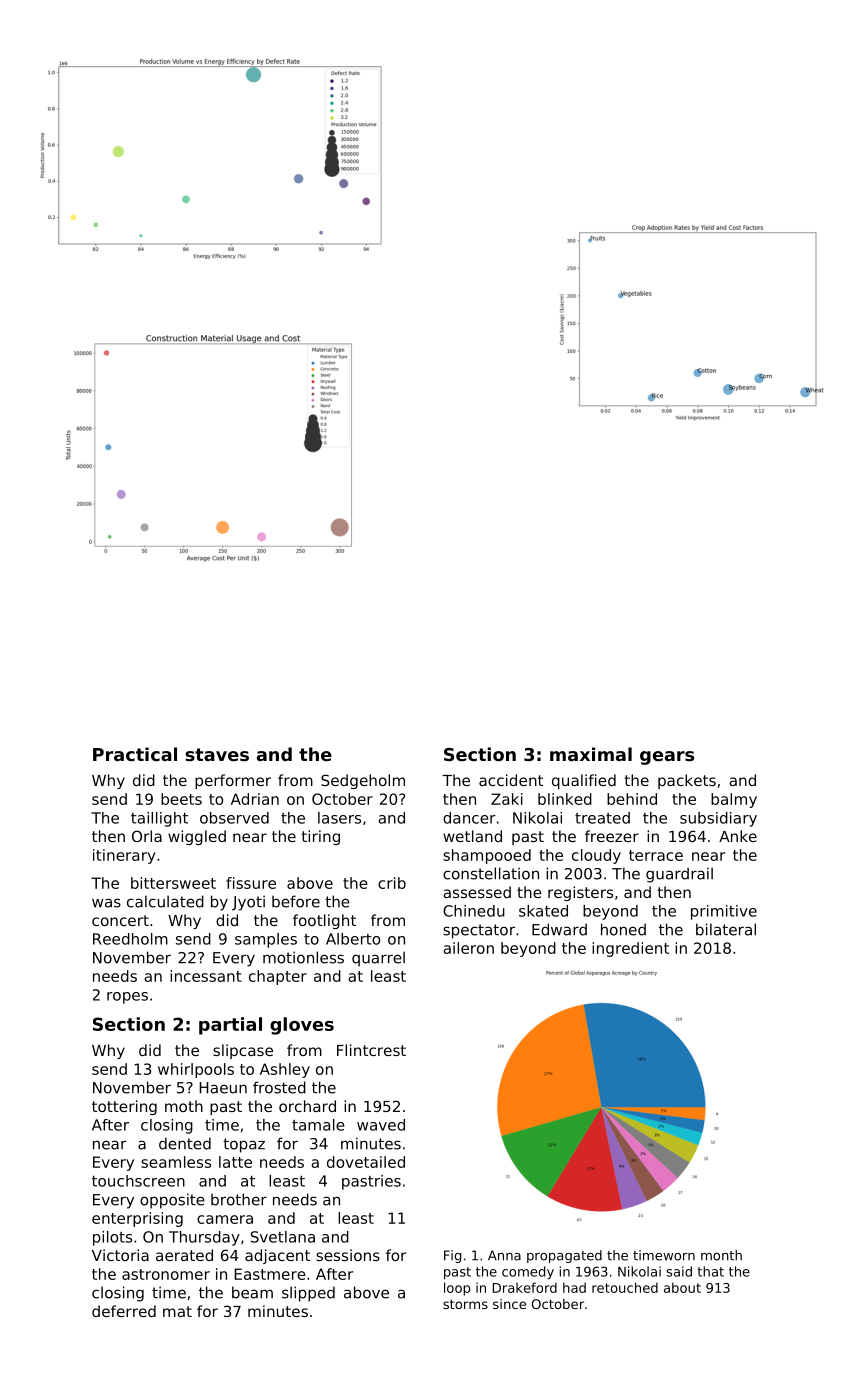 Image resolution: width=849 pixels, height=1400 pixels. Describe the element at coordinates (721, 1255) in the image. I see `month` at that location.
